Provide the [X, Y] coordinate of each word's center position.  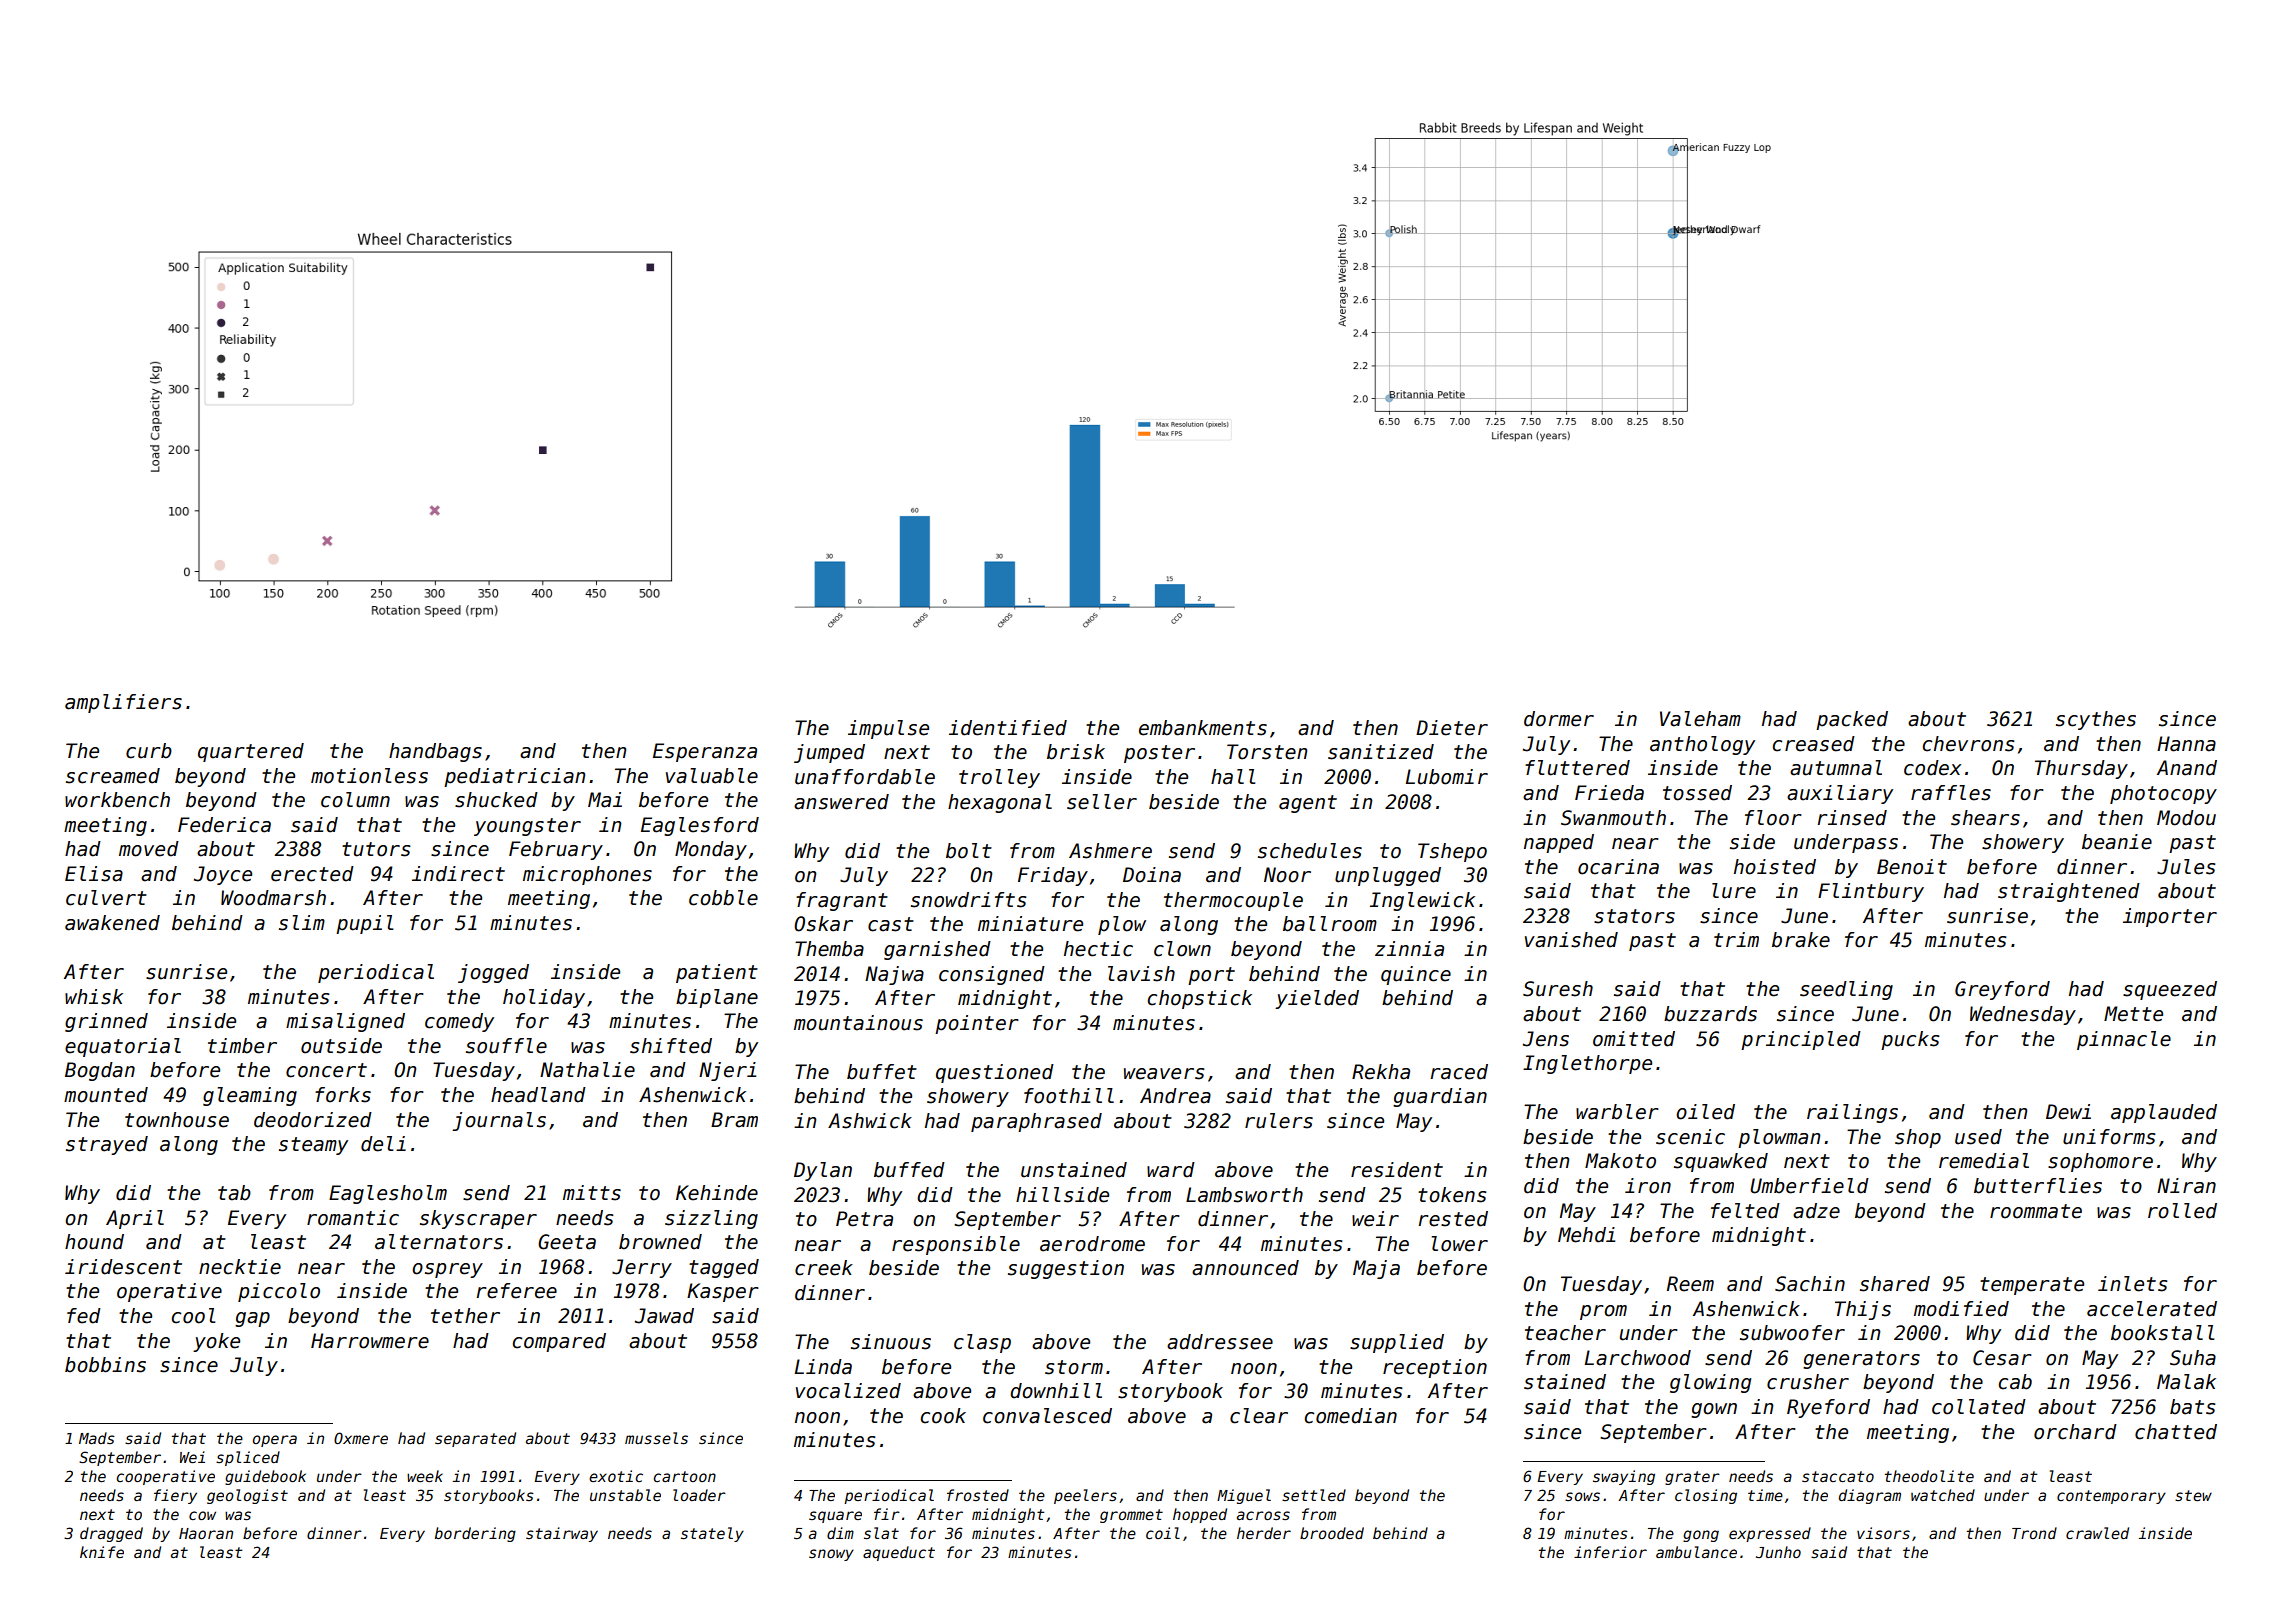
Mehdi [1586, 1235]
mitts [592, 1193]
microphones [587, 875]
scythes [2096, 720]
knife [102, 1552]
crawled [2097, 1533]
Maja [1376, 1269]
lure [1734, 891]
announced [1245, 1268]
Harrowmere [370, 1341]
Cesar [2002, 1358]
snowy [831, 1555]
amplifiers [123, 703]
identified [1008, 728]
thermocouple [1233, 901]
